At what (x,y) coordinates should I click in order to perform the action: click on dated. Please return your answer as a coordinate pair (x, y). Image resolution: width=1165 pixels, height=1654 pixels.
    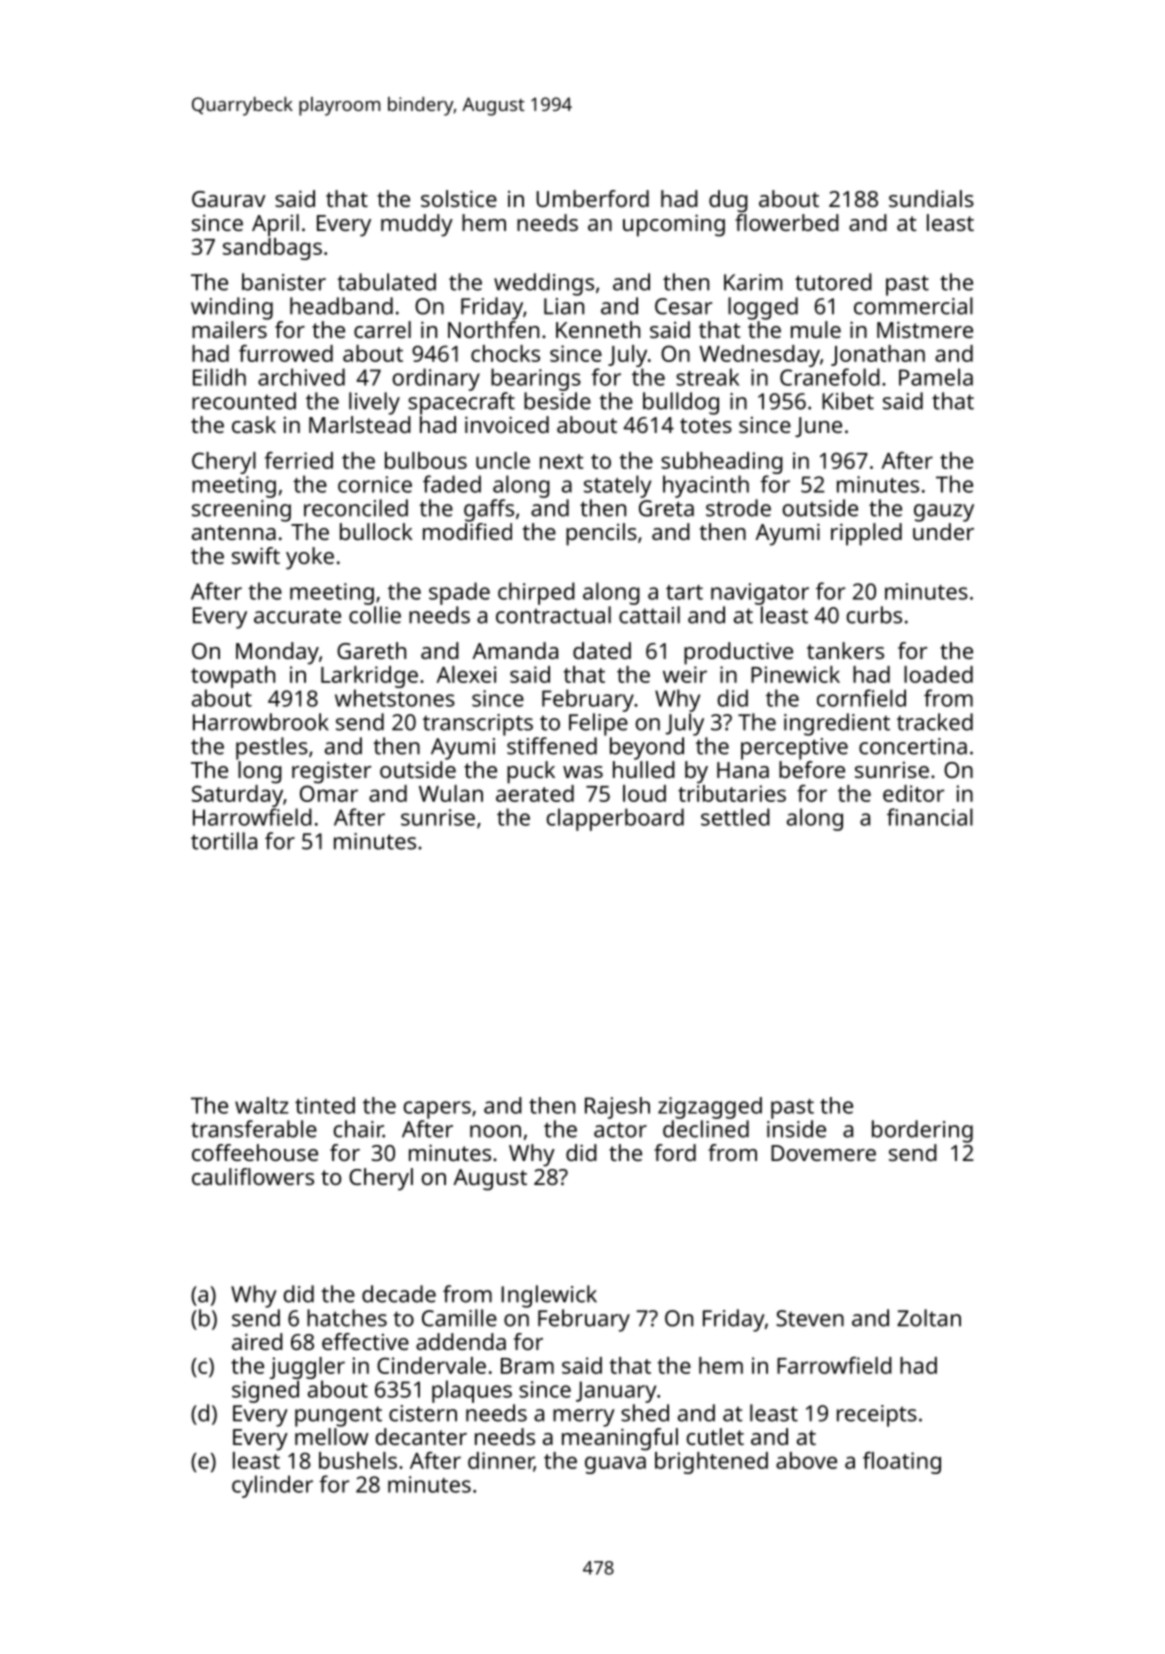
    Looking at the image, I should click on (602, 650).
